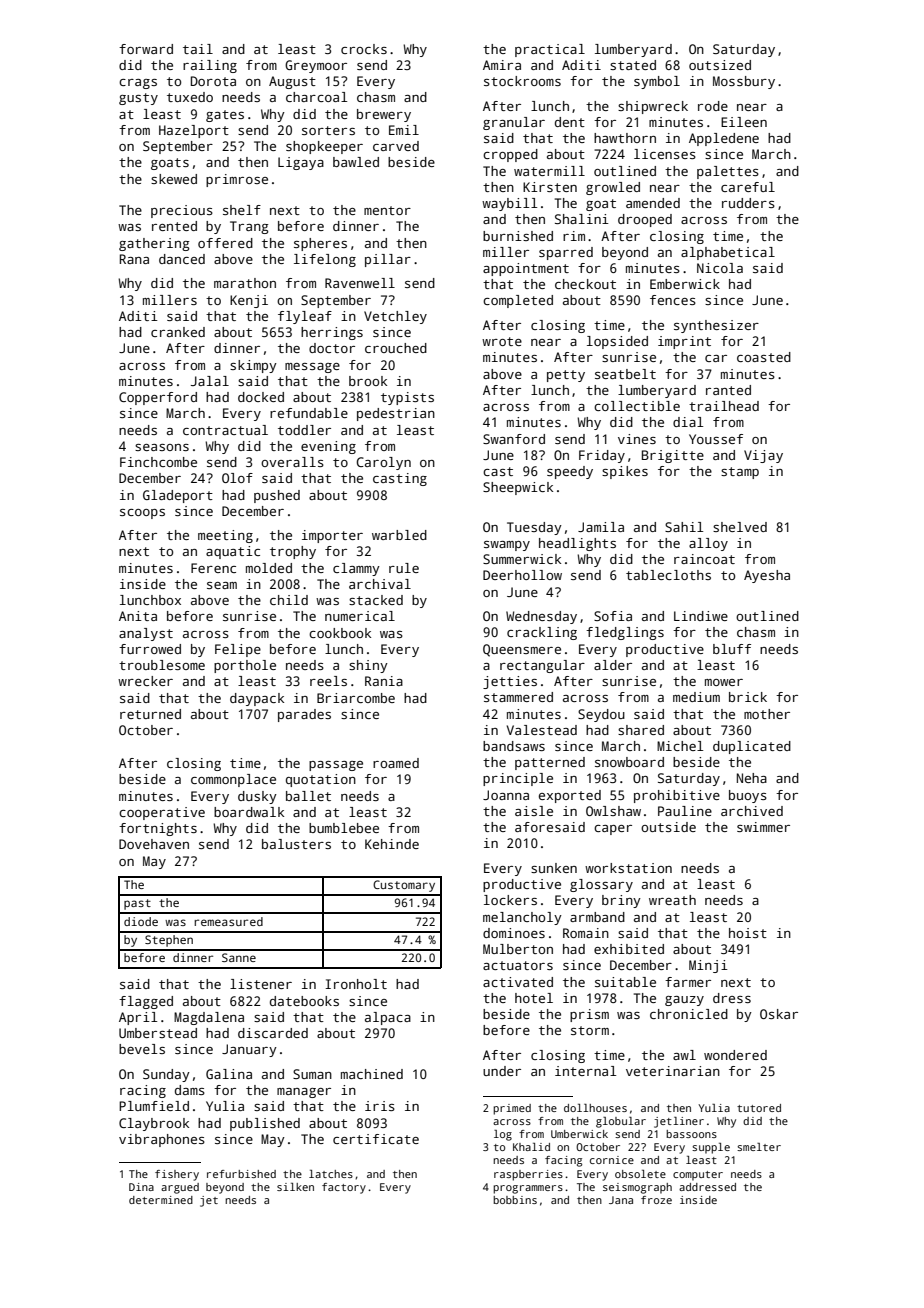  What do you see at coordinates (237, 180) in the image?
I see `primrose` at bounding box center [237, 180].
